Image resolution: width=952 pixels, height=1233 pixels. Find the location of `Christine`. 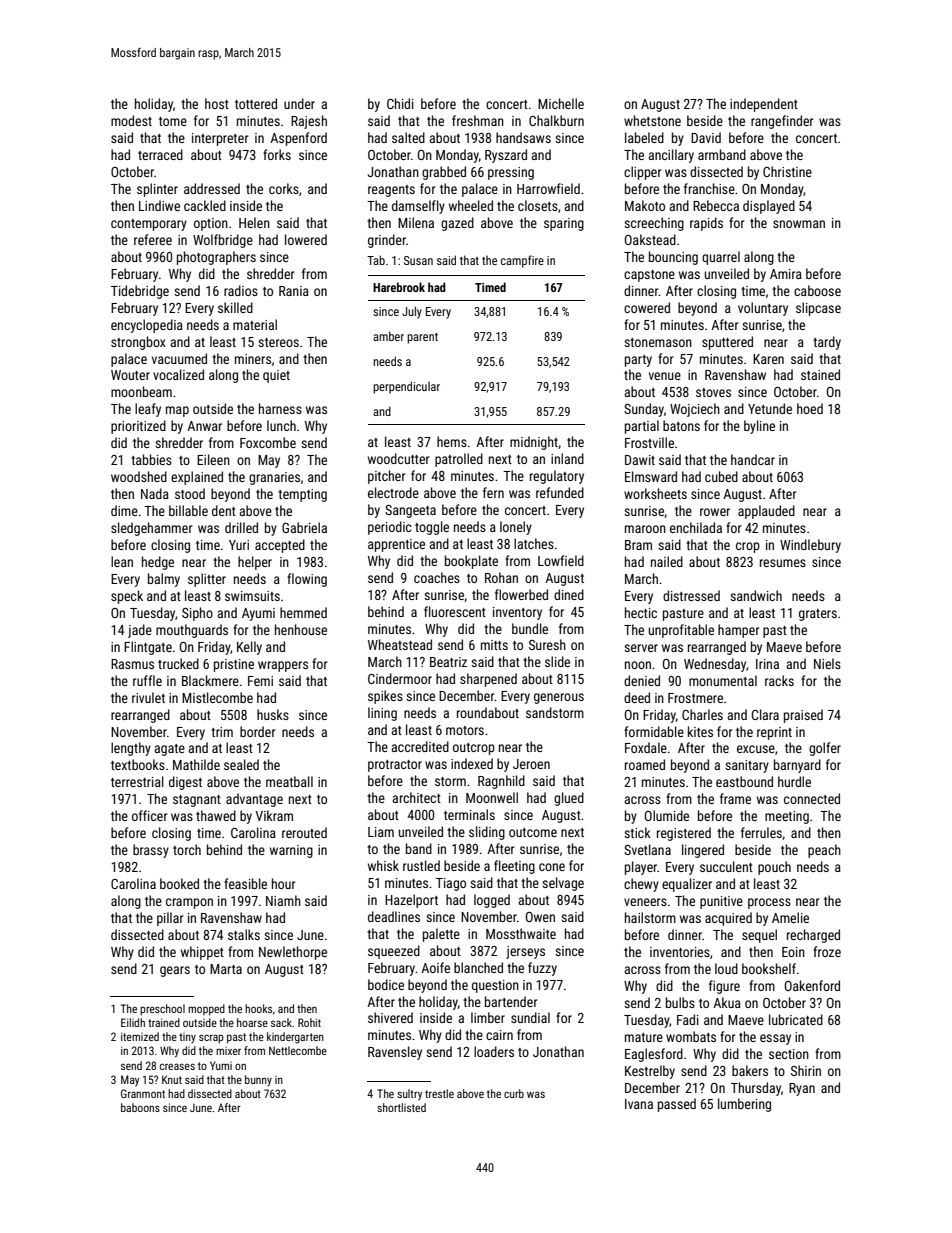

Christine is located at coordinates (787, 171).
